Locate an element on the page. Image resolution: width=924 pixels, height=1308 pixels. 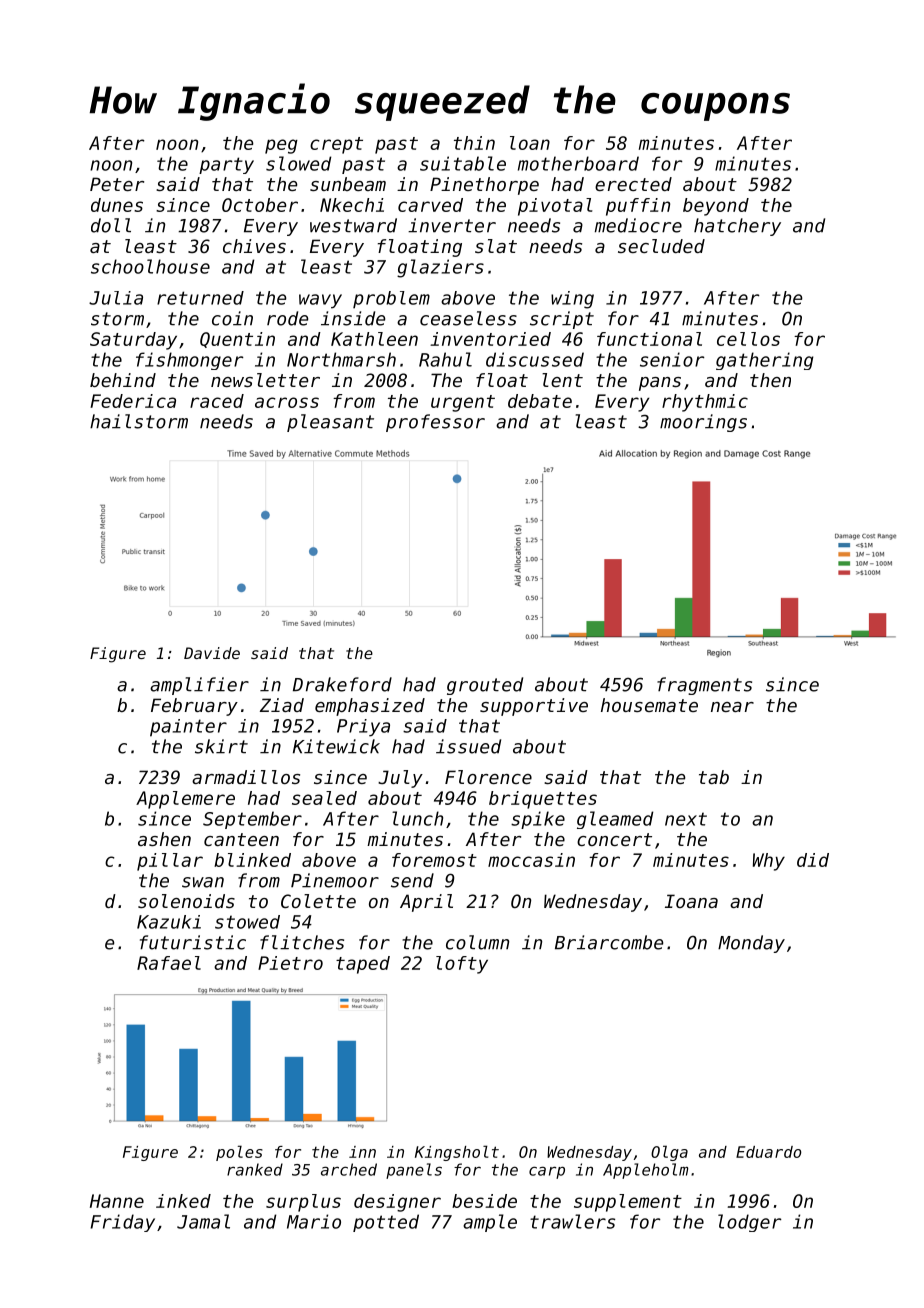
crept is located at coordinates (336, 145).
